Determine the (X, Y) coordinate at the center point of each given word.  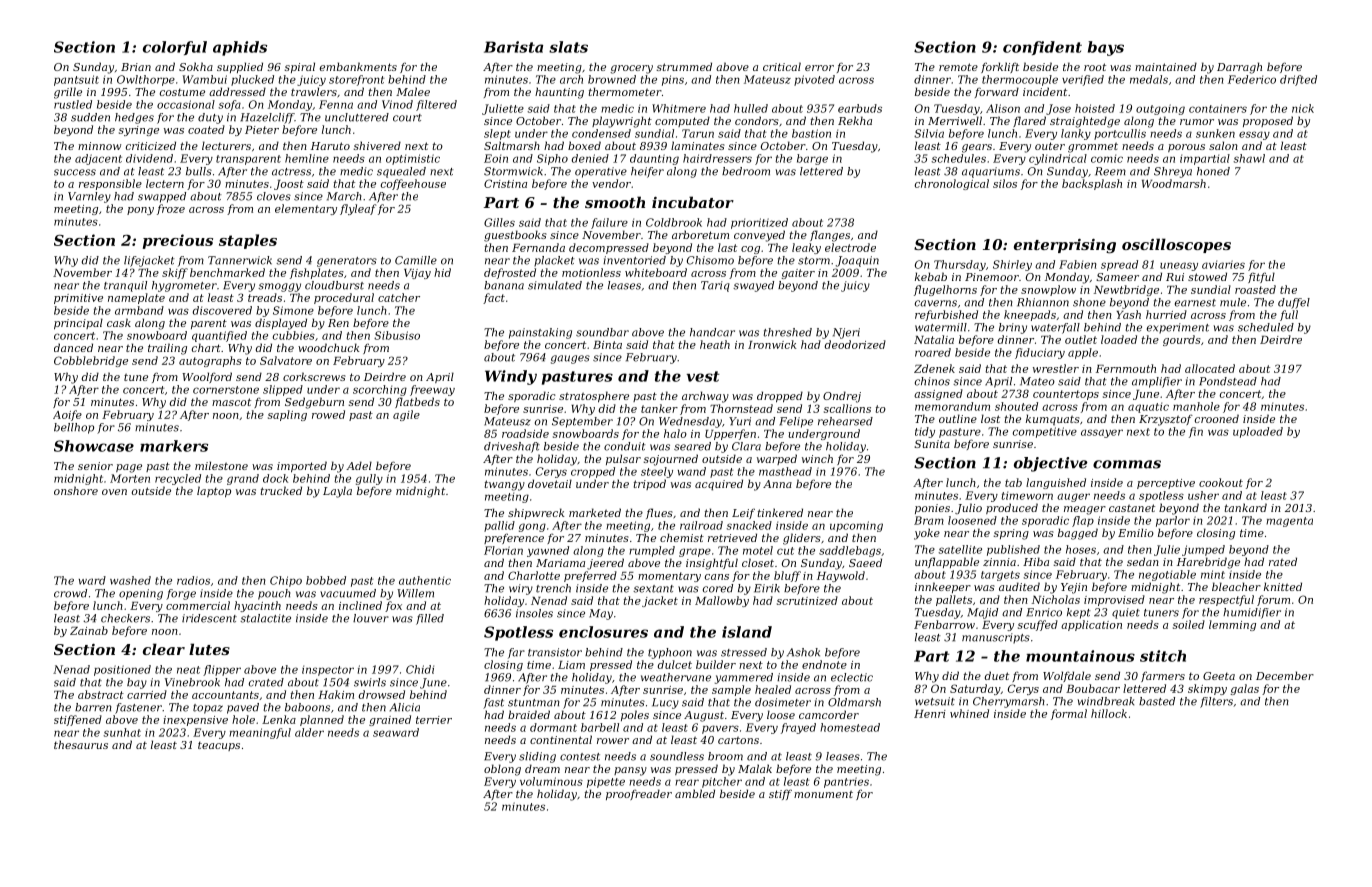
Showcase (94, 446)
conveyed (759, 236)
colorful (175, 48)
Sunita (932, 444)
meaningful (260, 733)
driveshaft (512, 447)
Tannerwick (240, 260)
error (819, 68)
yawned (548, 551)
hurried (1166, 314)
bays (1106, 48)
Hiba (1036, 561)
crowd (70, 593)
